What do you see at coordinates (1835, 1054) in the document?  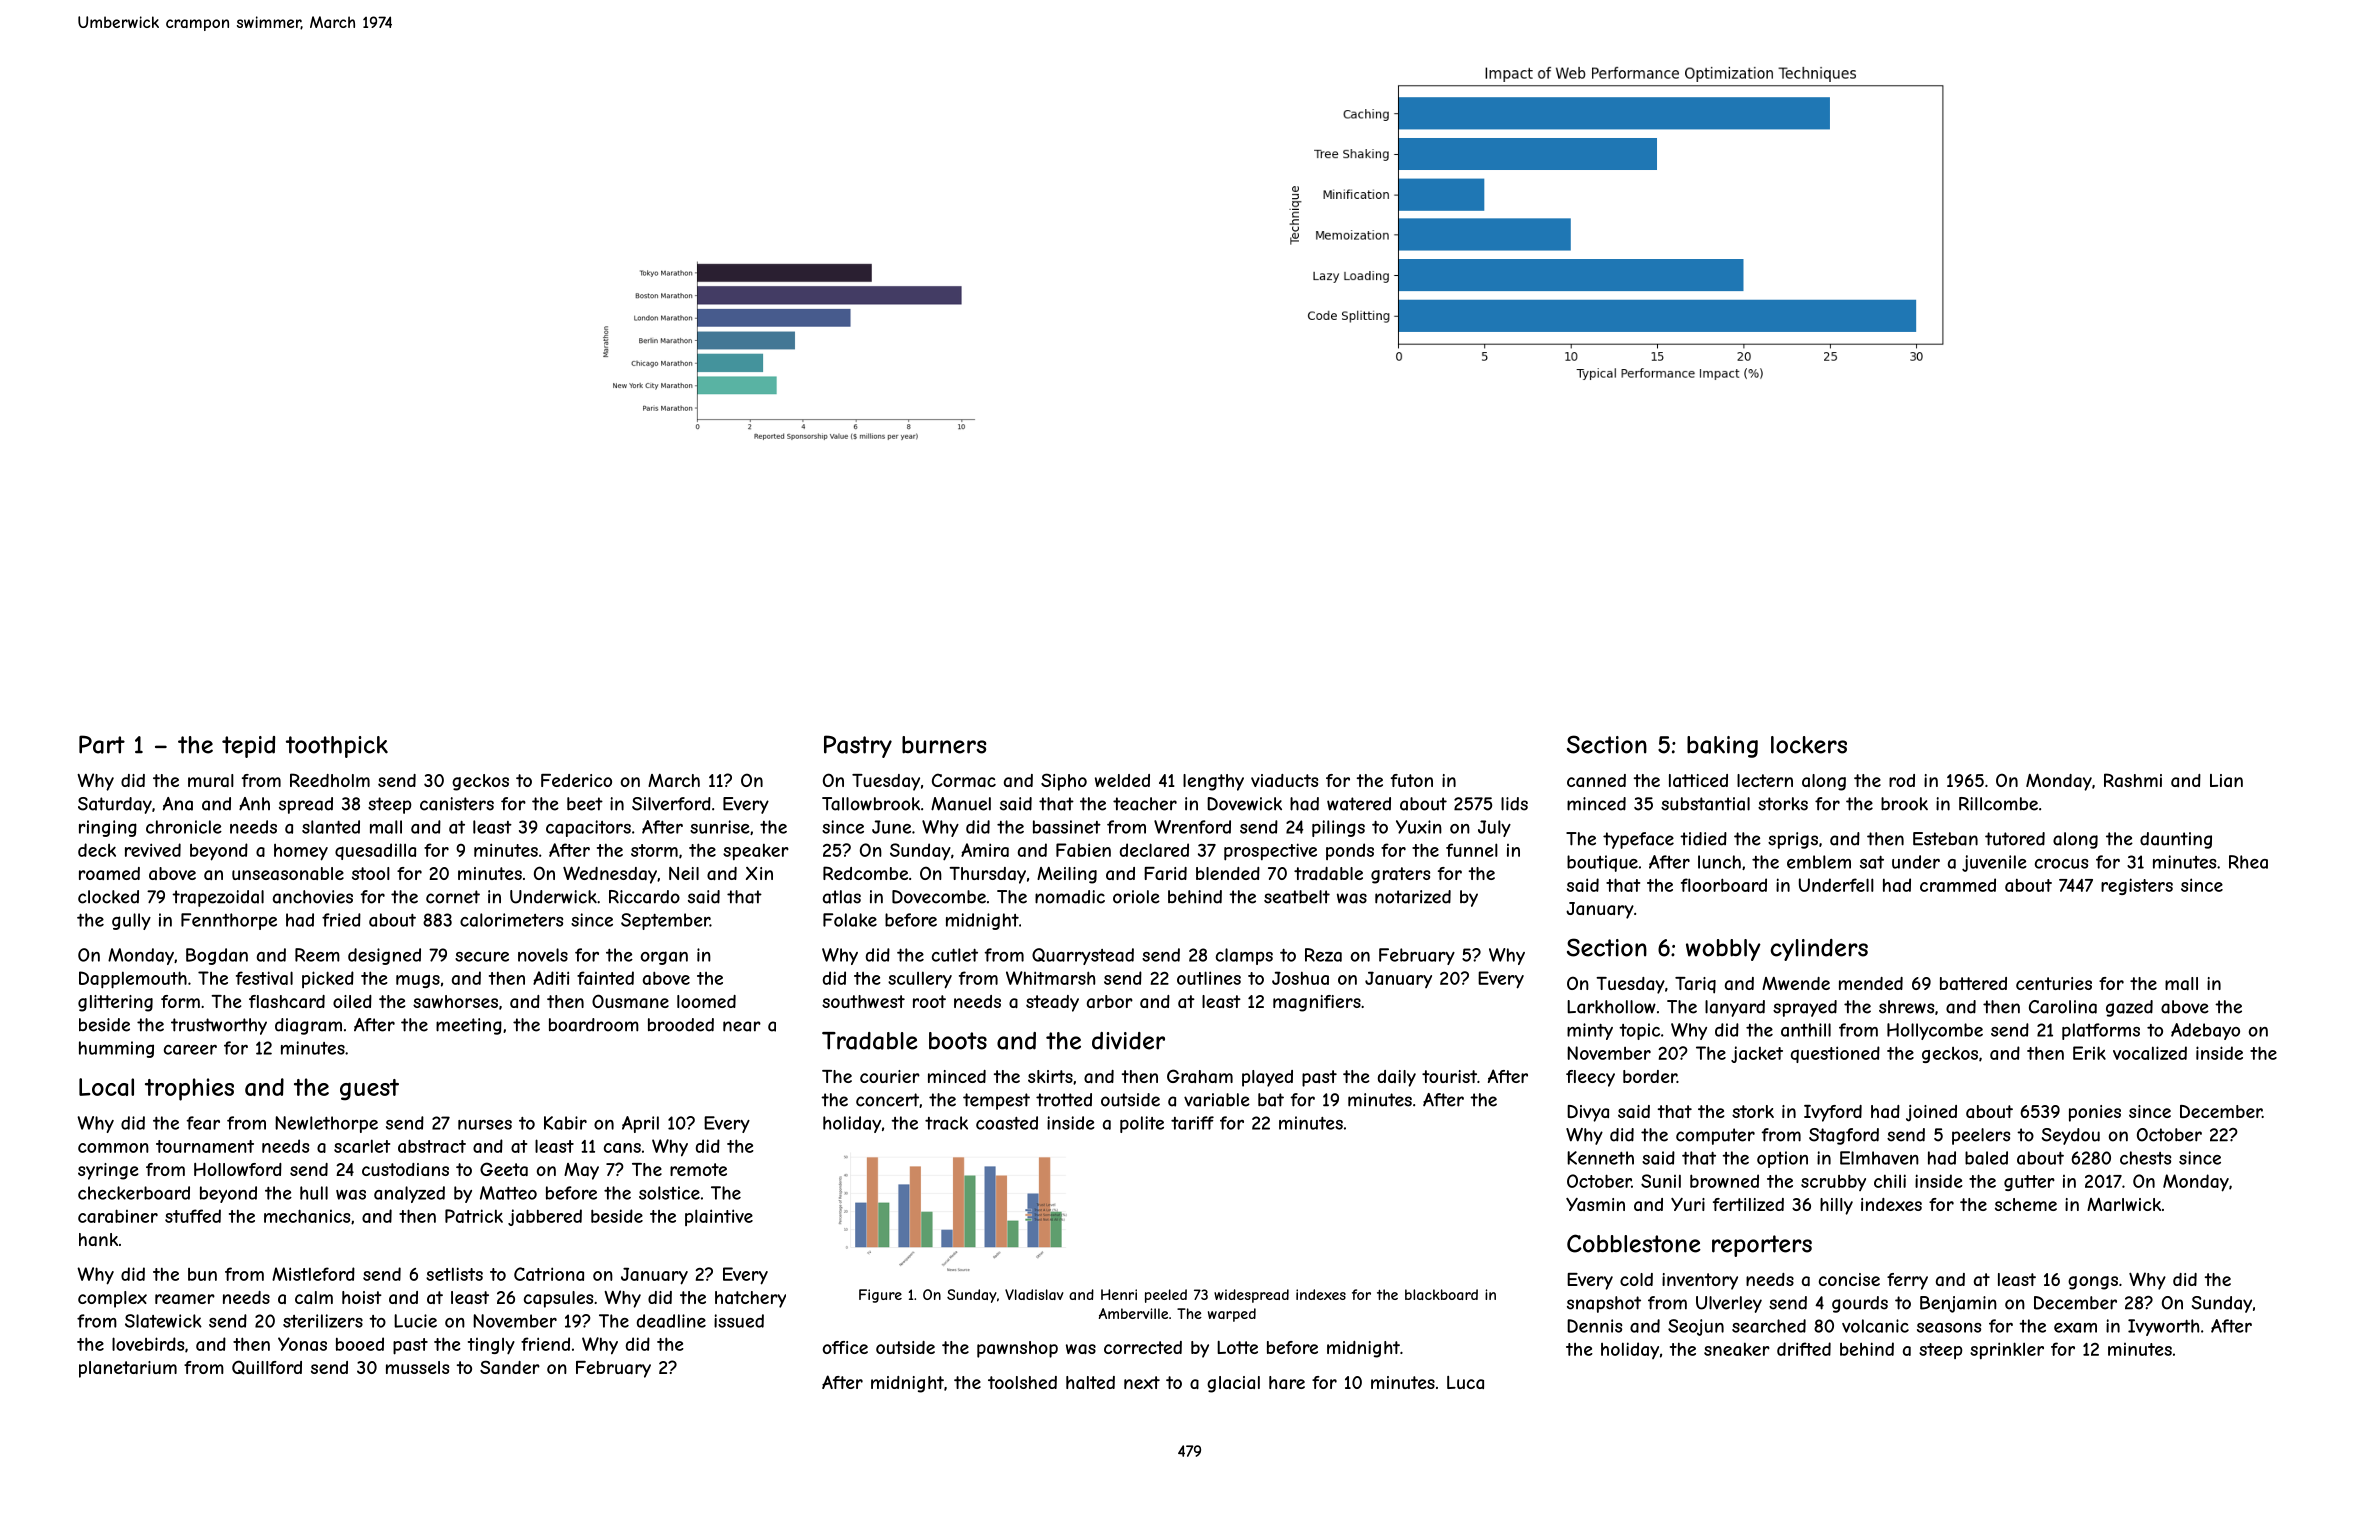 I see `questioned` at bounding box center [1835, 1054].
